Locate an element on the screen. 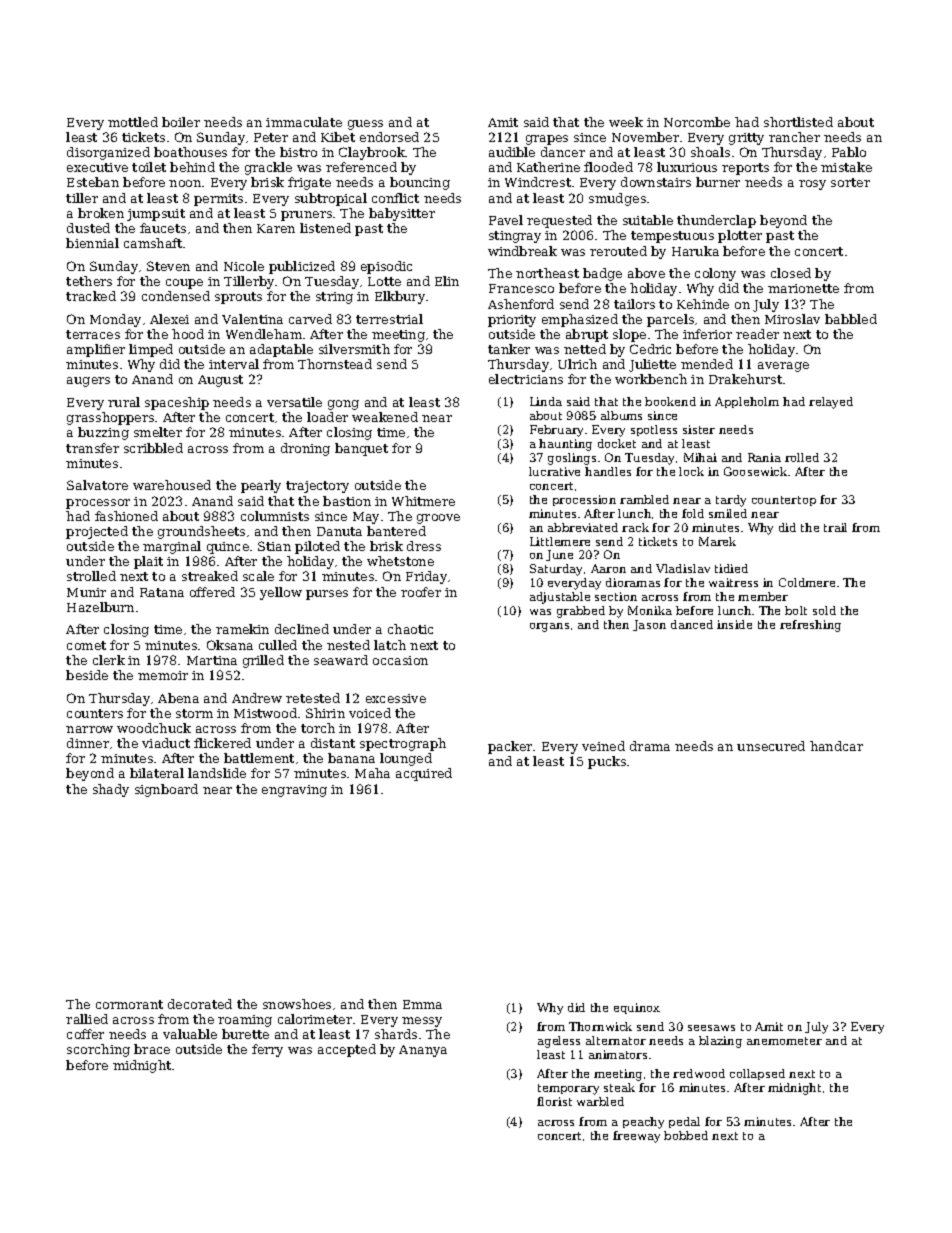 The width and height of the screenshot is (952, 1233). refreshing is located at coordinates (810, 626).
